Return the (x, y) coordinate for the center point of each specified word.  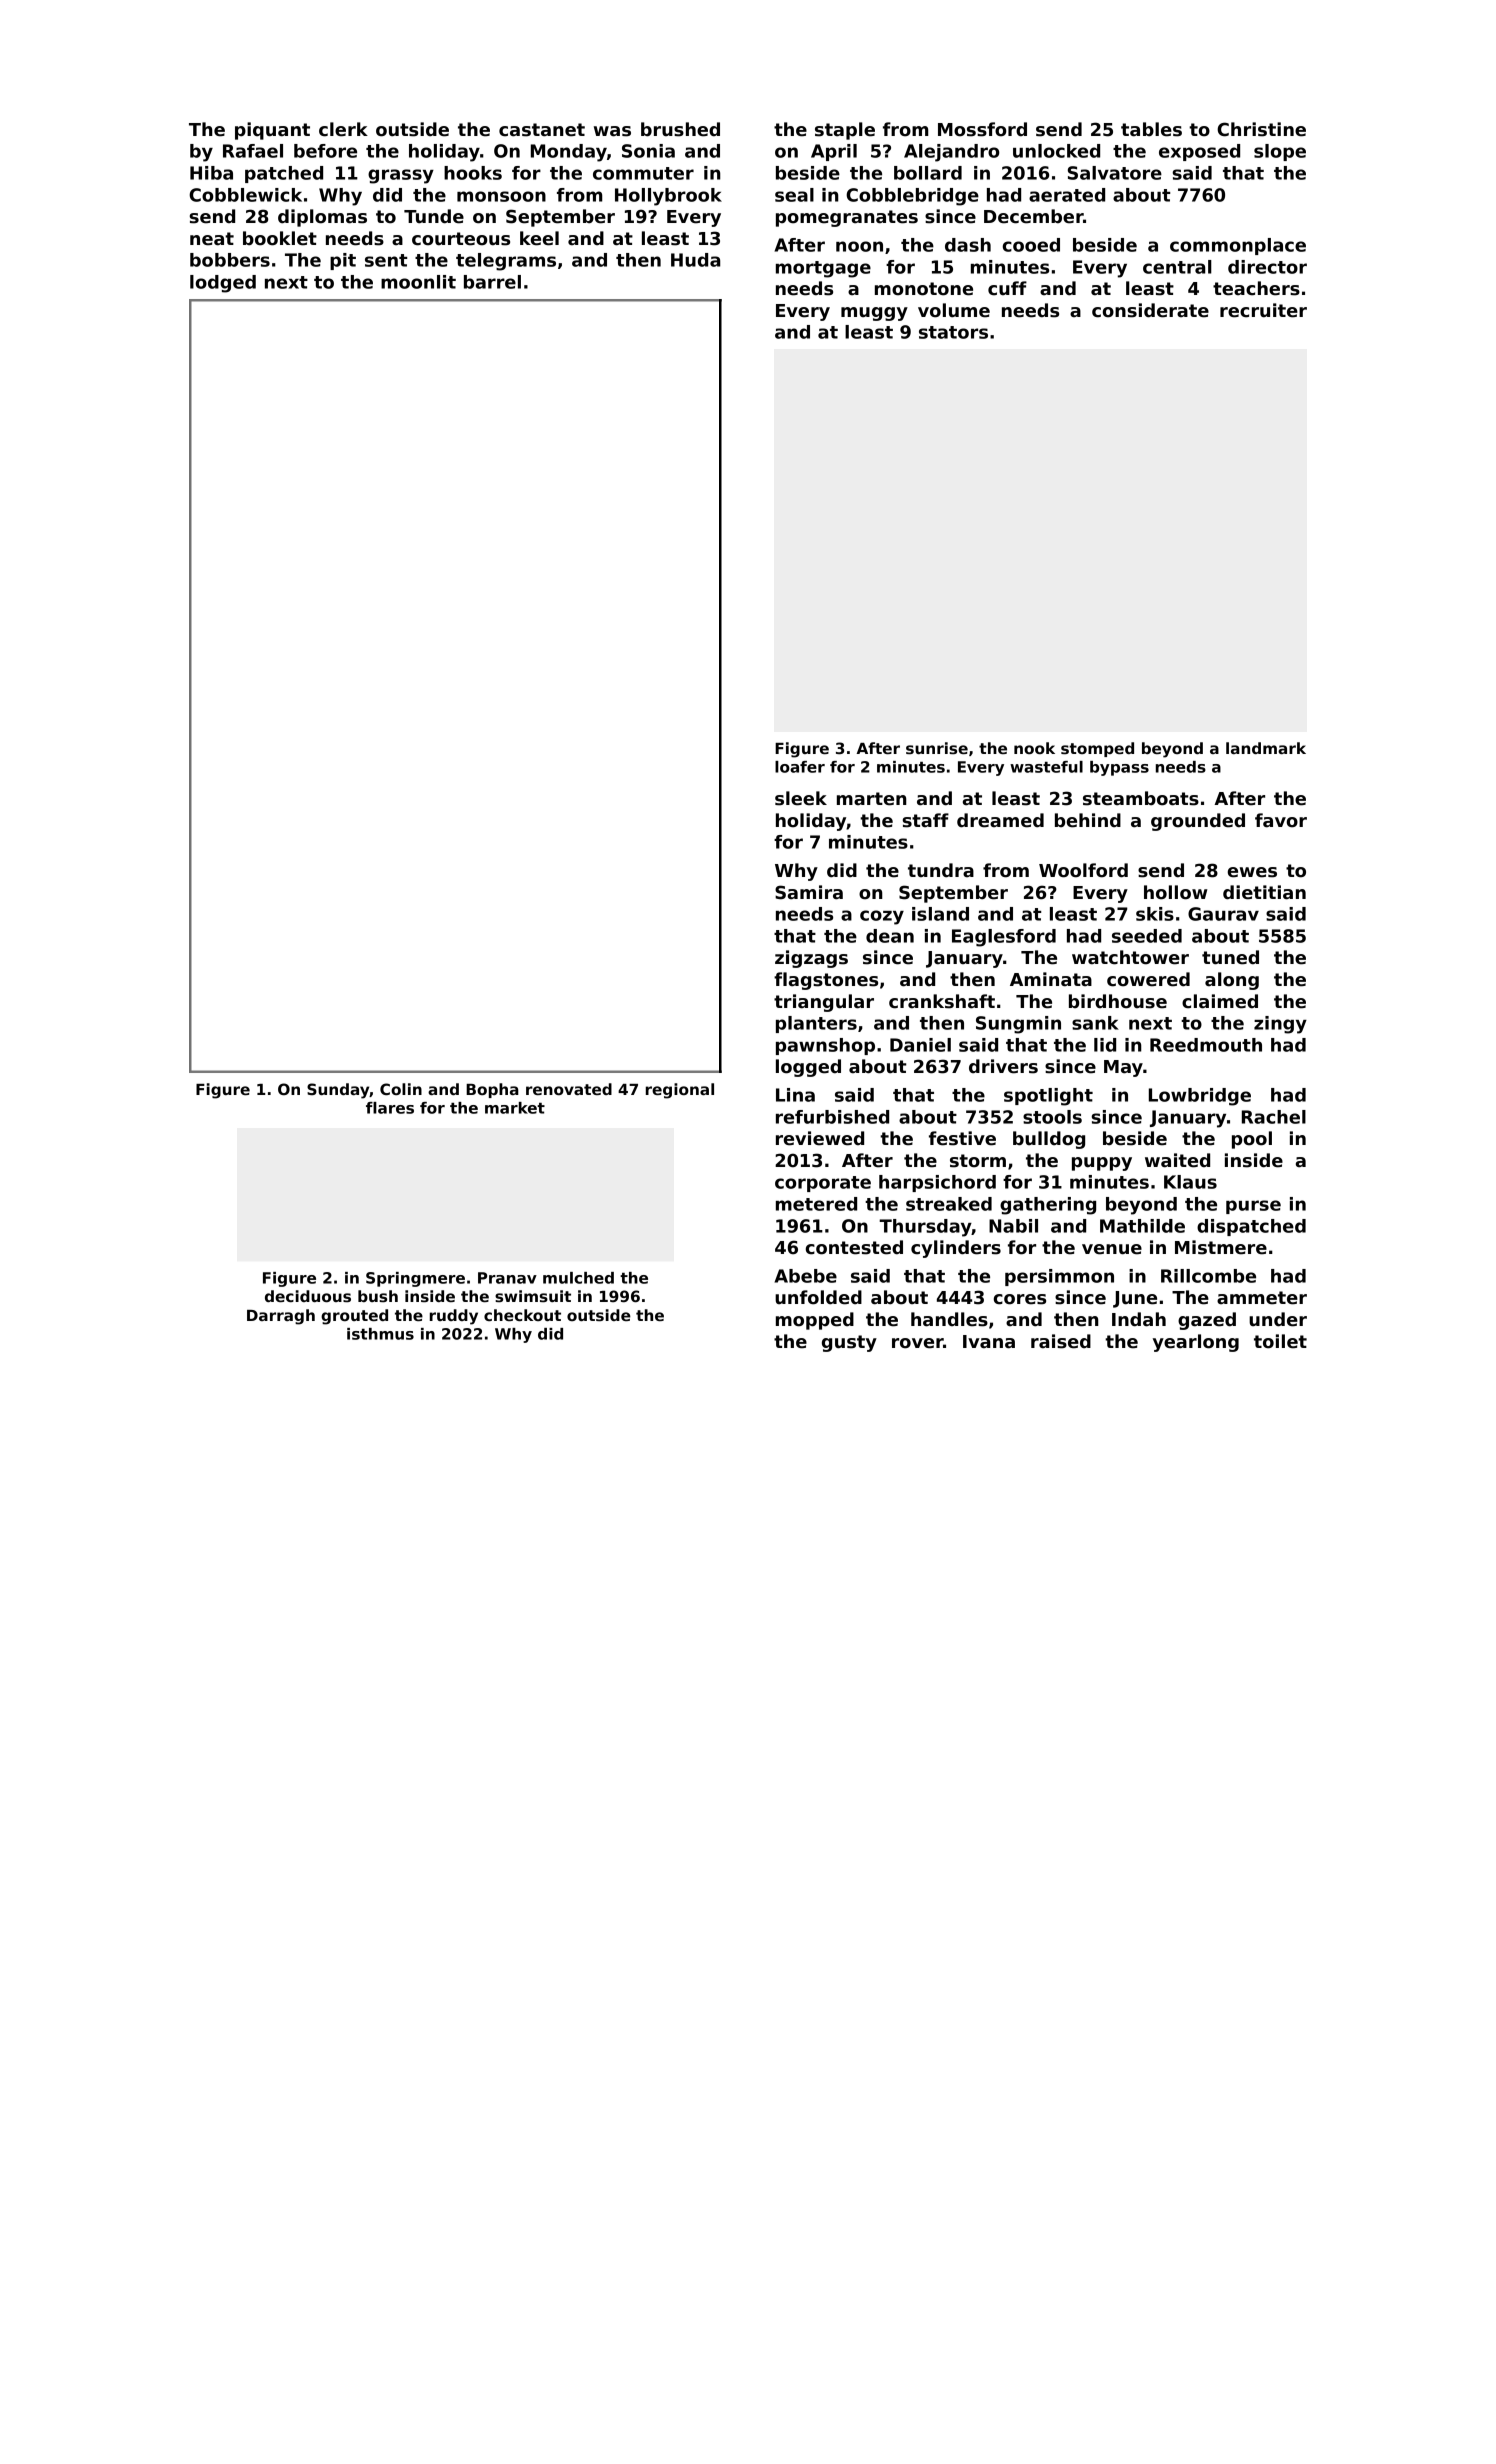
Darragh (281, 1317)
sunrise (937, 748)
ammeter (1262, 1298)
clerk (343, 129)
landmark (1266, 748)
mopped (815, 1321)
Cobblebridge (912, 197)
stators (953, 332)
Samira (809, 892)
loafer (800, 767)
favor (1281, 820)
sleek (801, 798)
